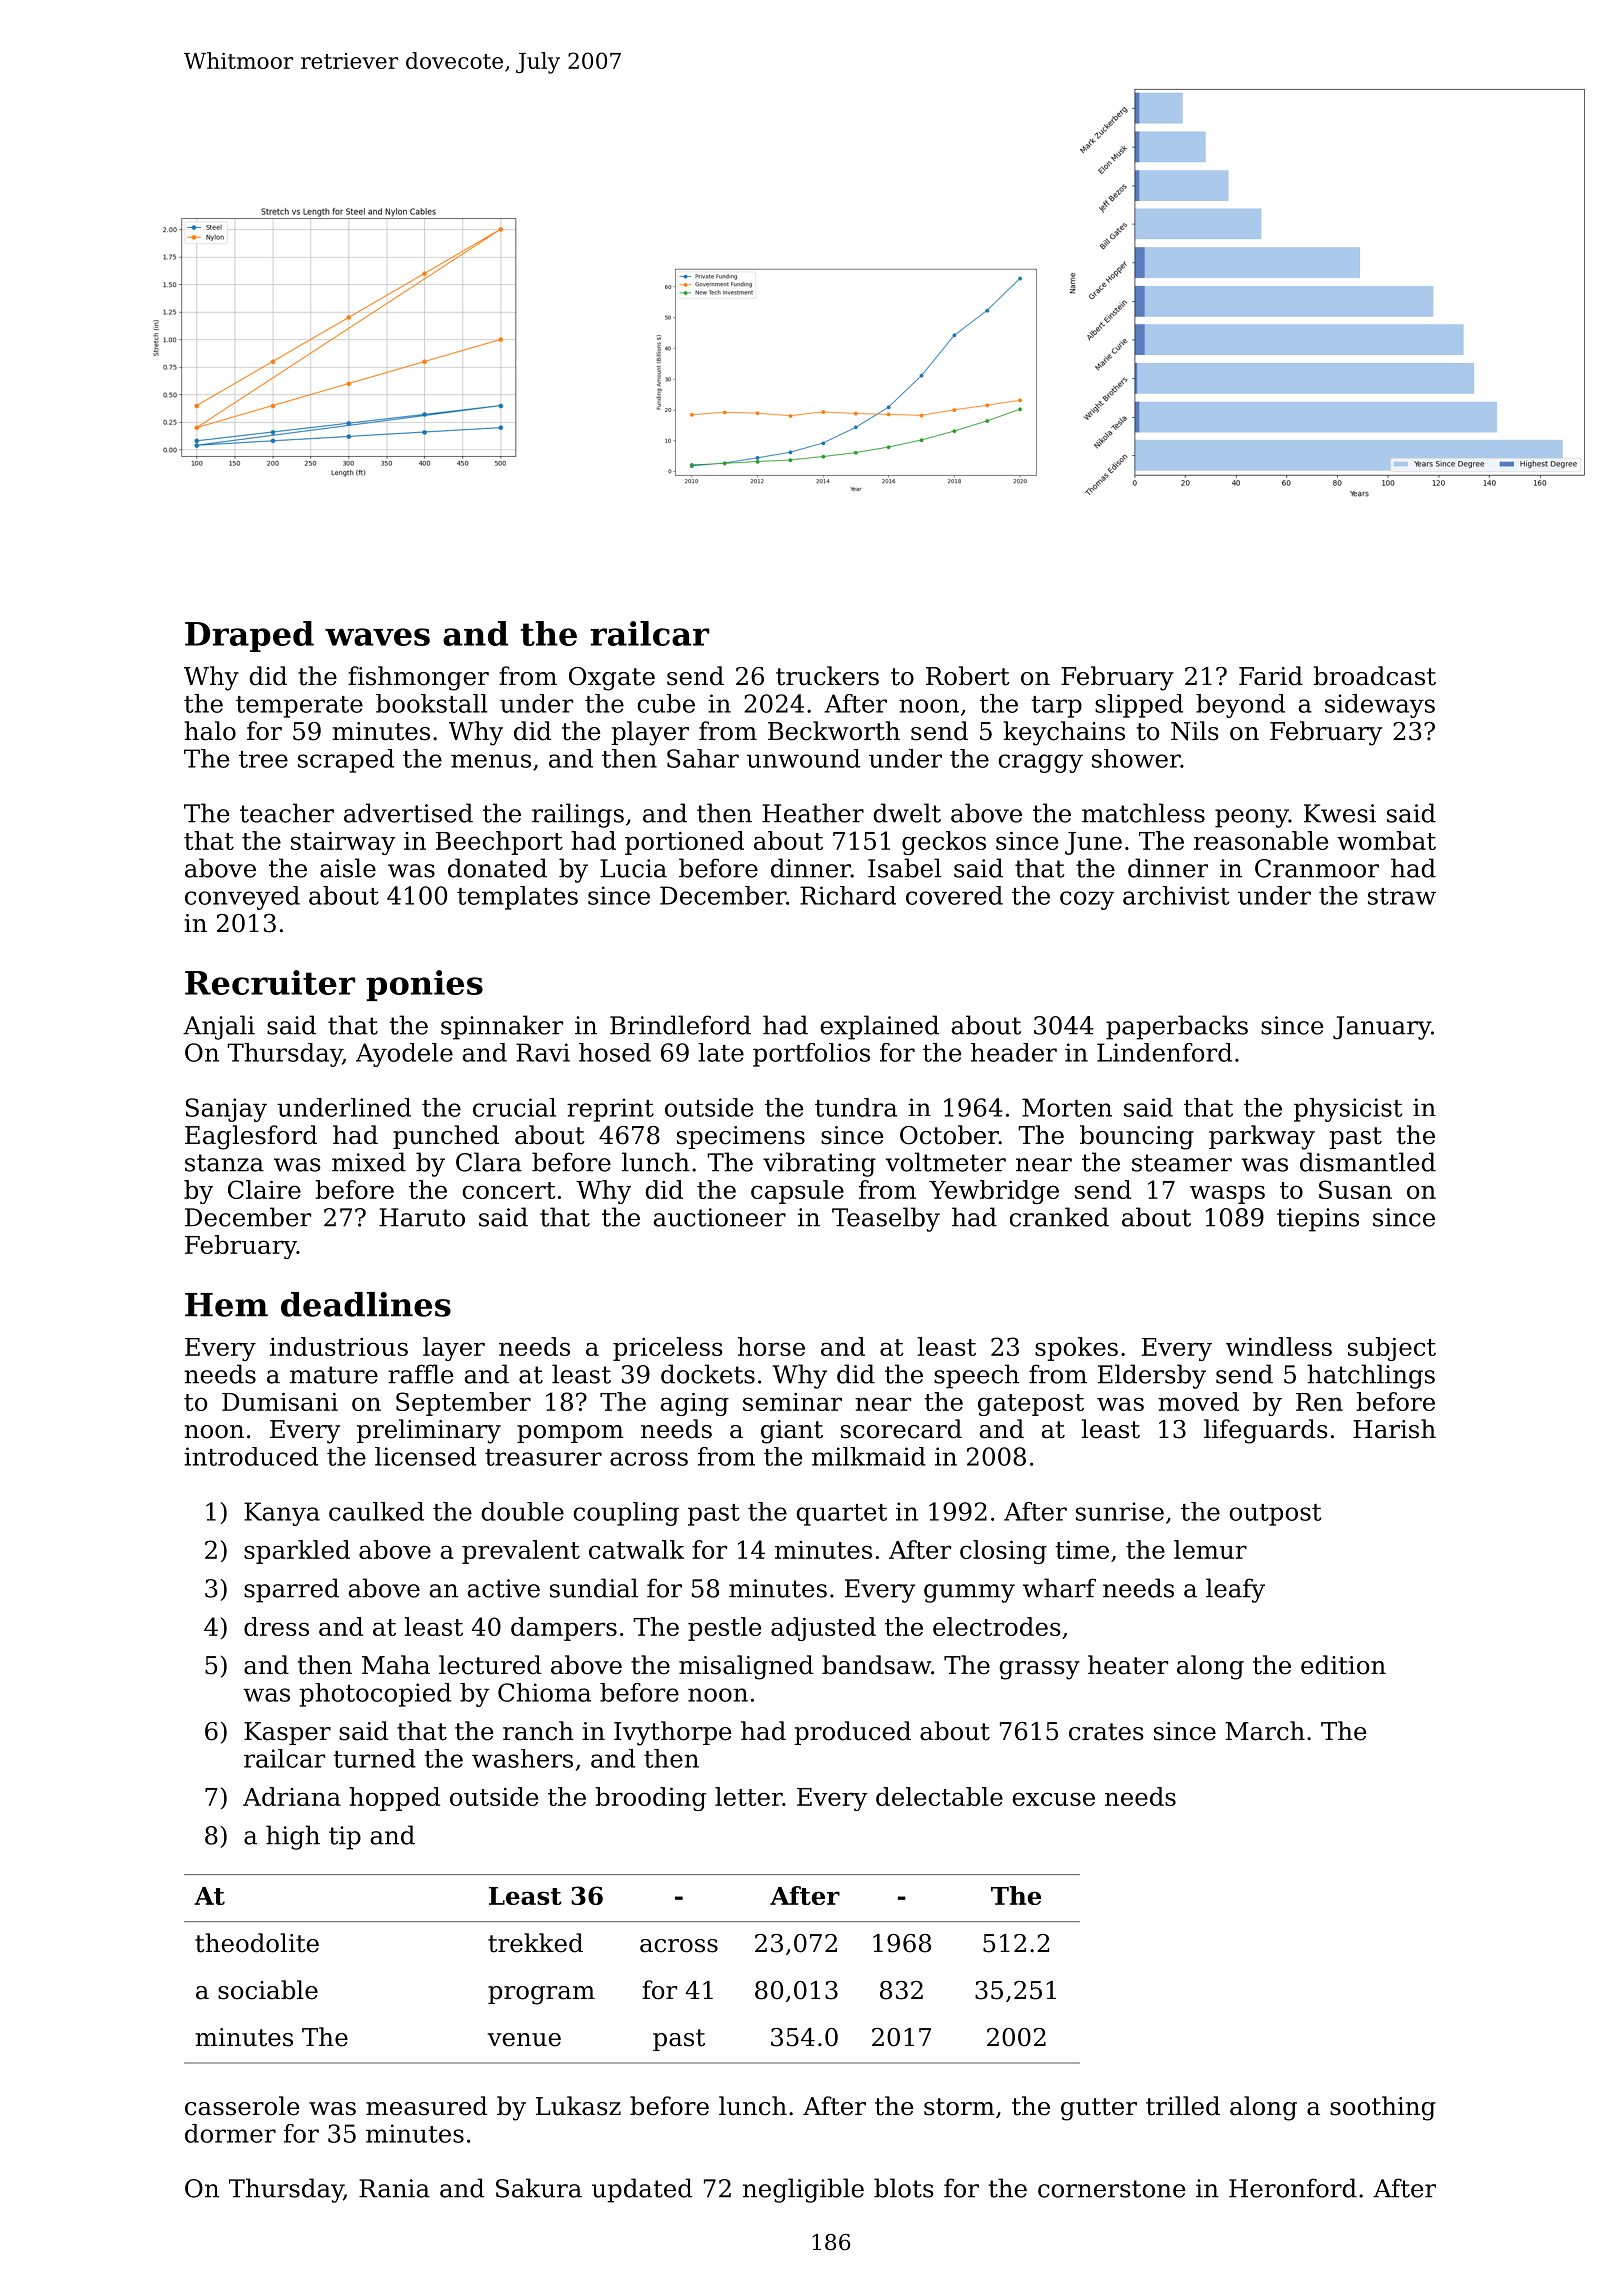 The height and width of the page is (2292, 1620). I want to click on Robert, so click(968, 676).
